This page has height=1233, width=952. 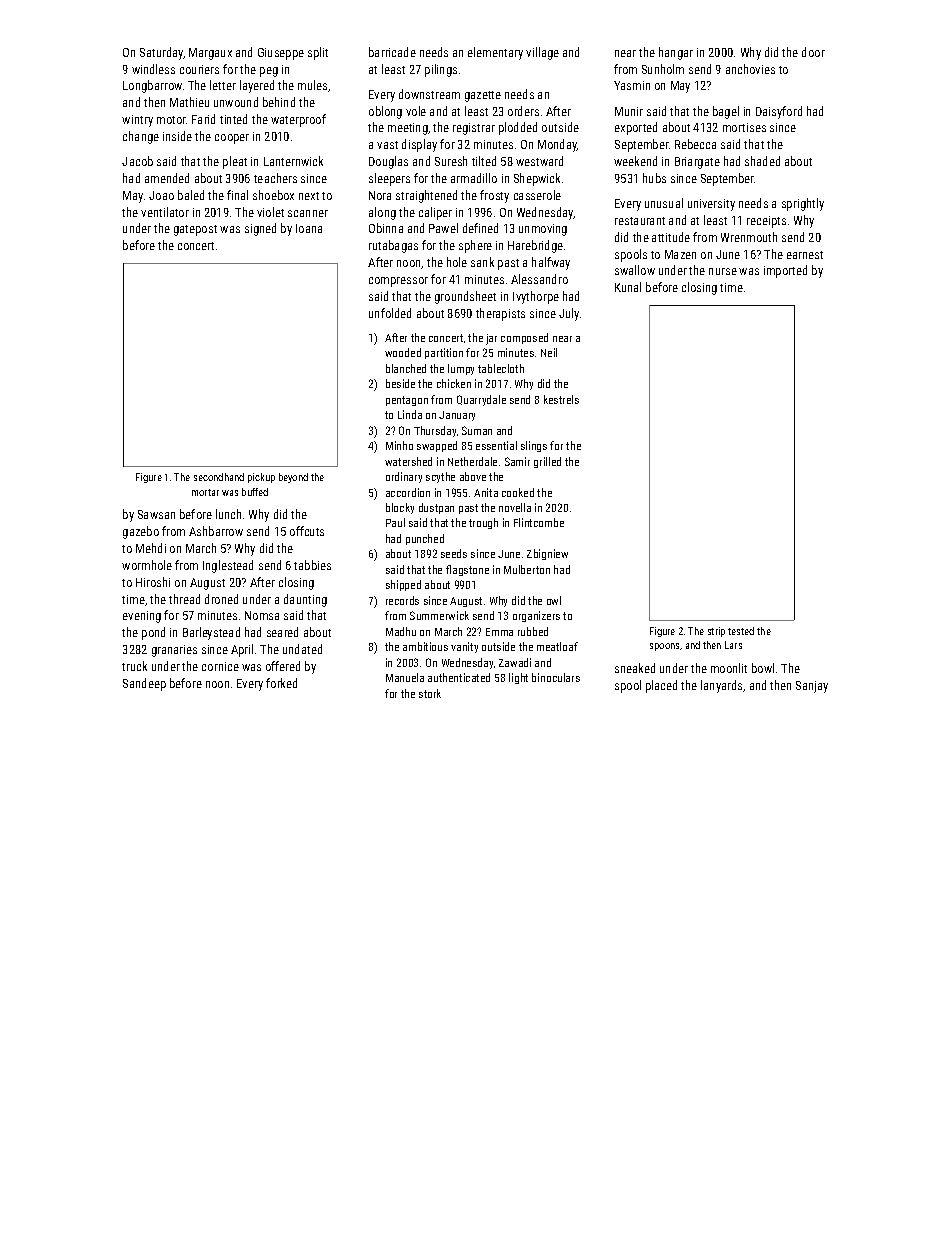 What do you see at coordinates (260, 229) in the page?
I see `signed` at bounding box center [260, 229].
